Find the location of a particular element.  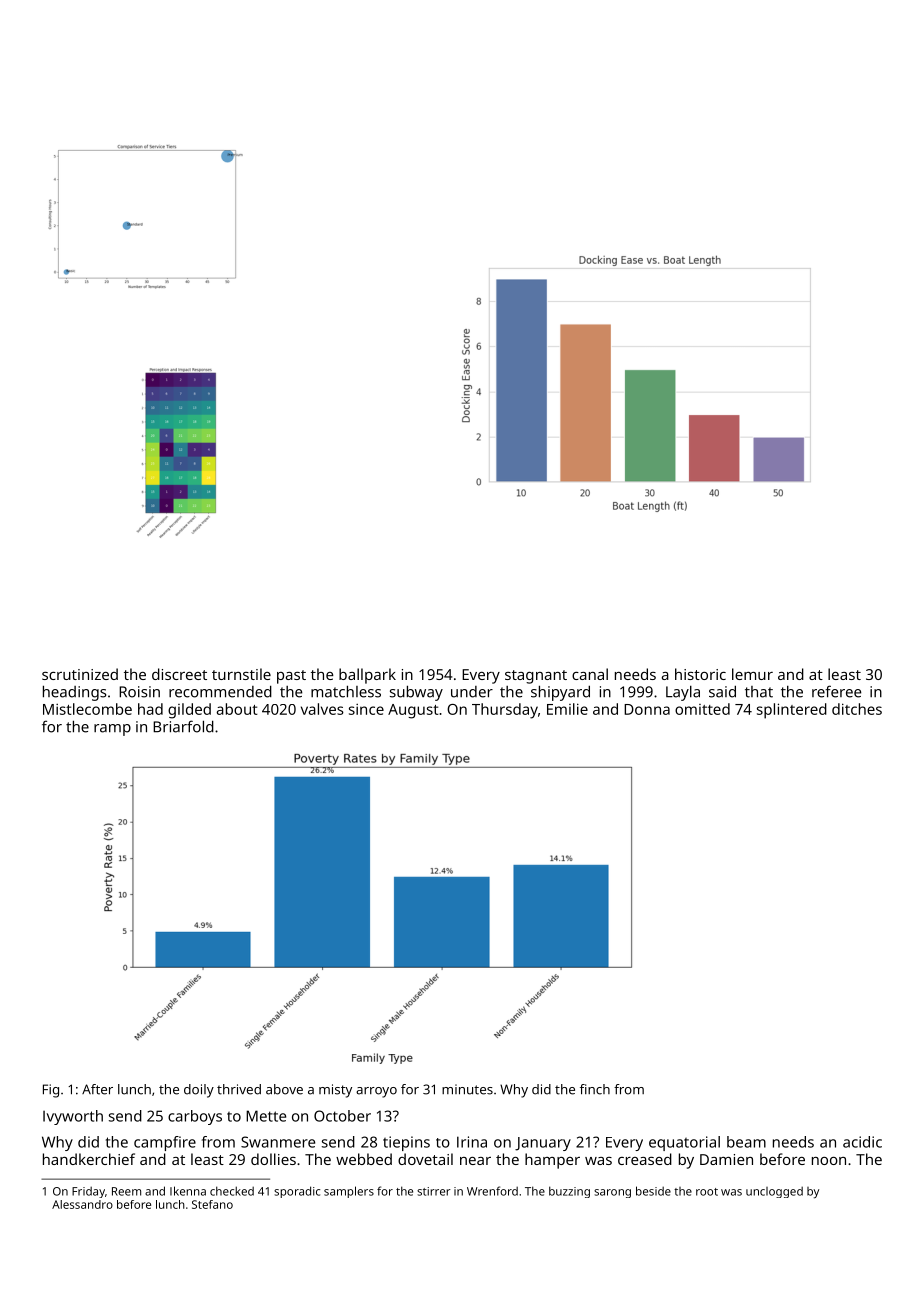

minutes is located at coordinates (467, 1089).
